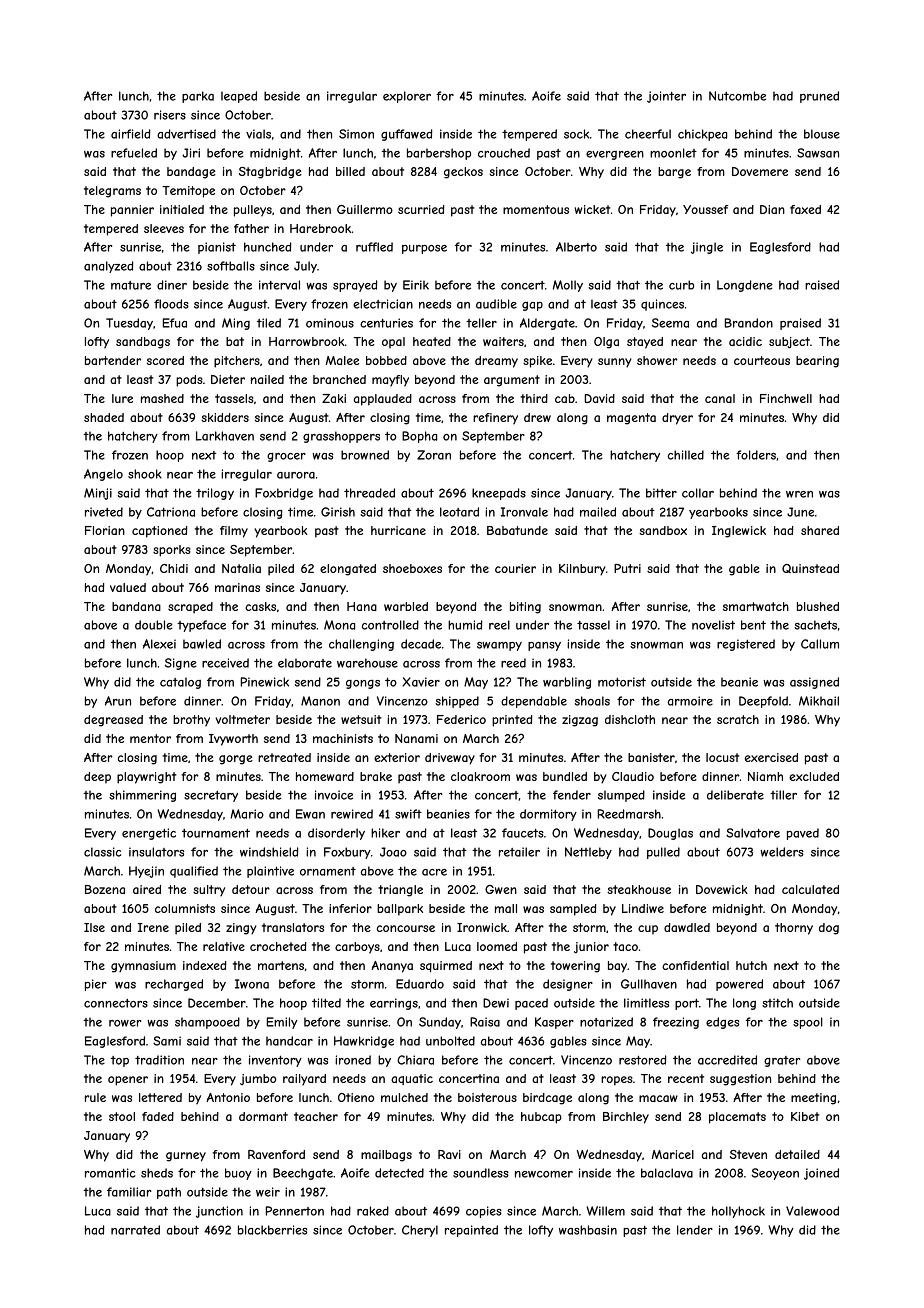 This screenshot has height=1308, width=924. I want to click on raked, so click(373, 1211).
